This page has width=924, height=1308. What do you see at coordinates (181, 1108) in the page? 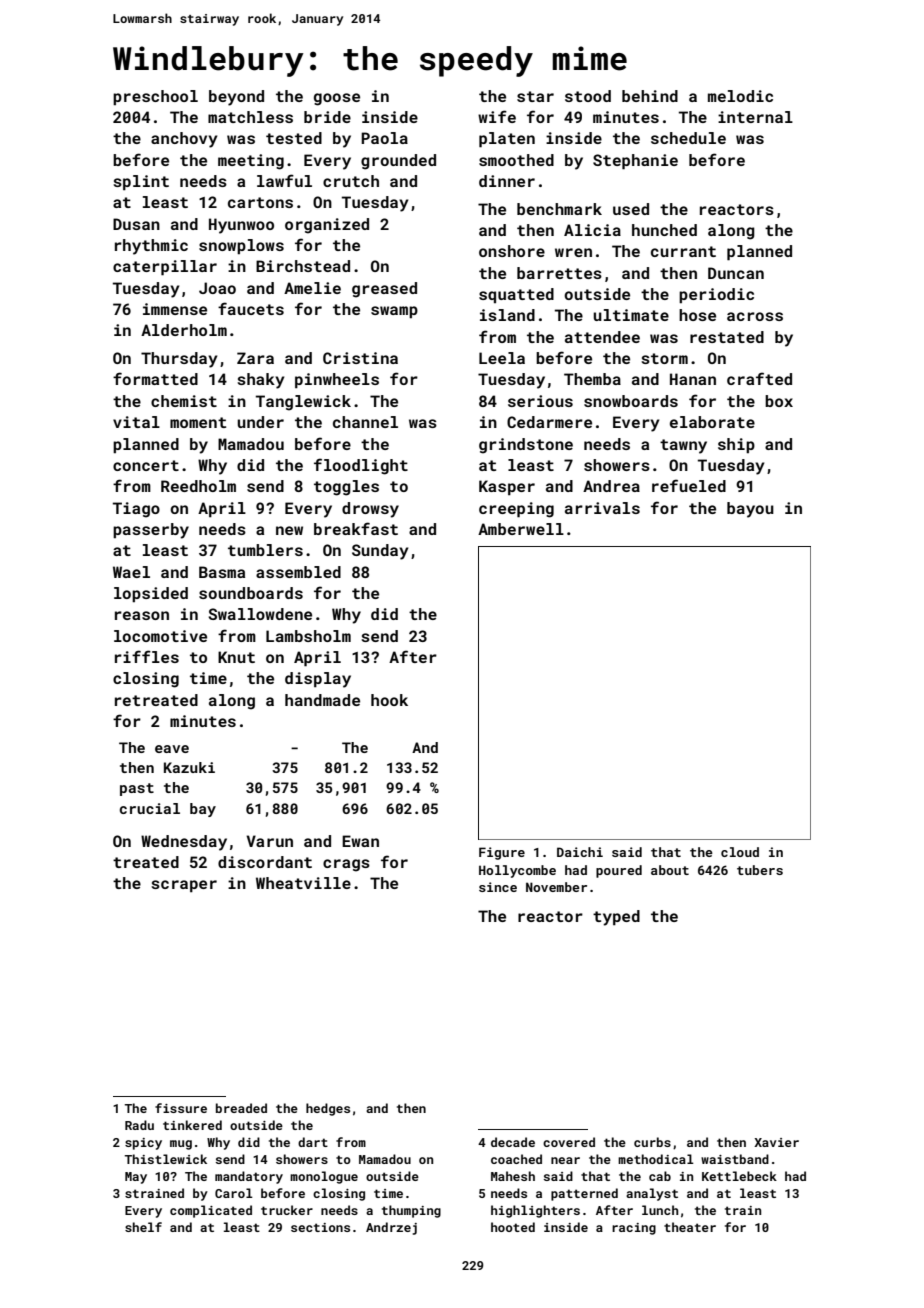
I see `fissure` at bounding box center [181, 1108].
